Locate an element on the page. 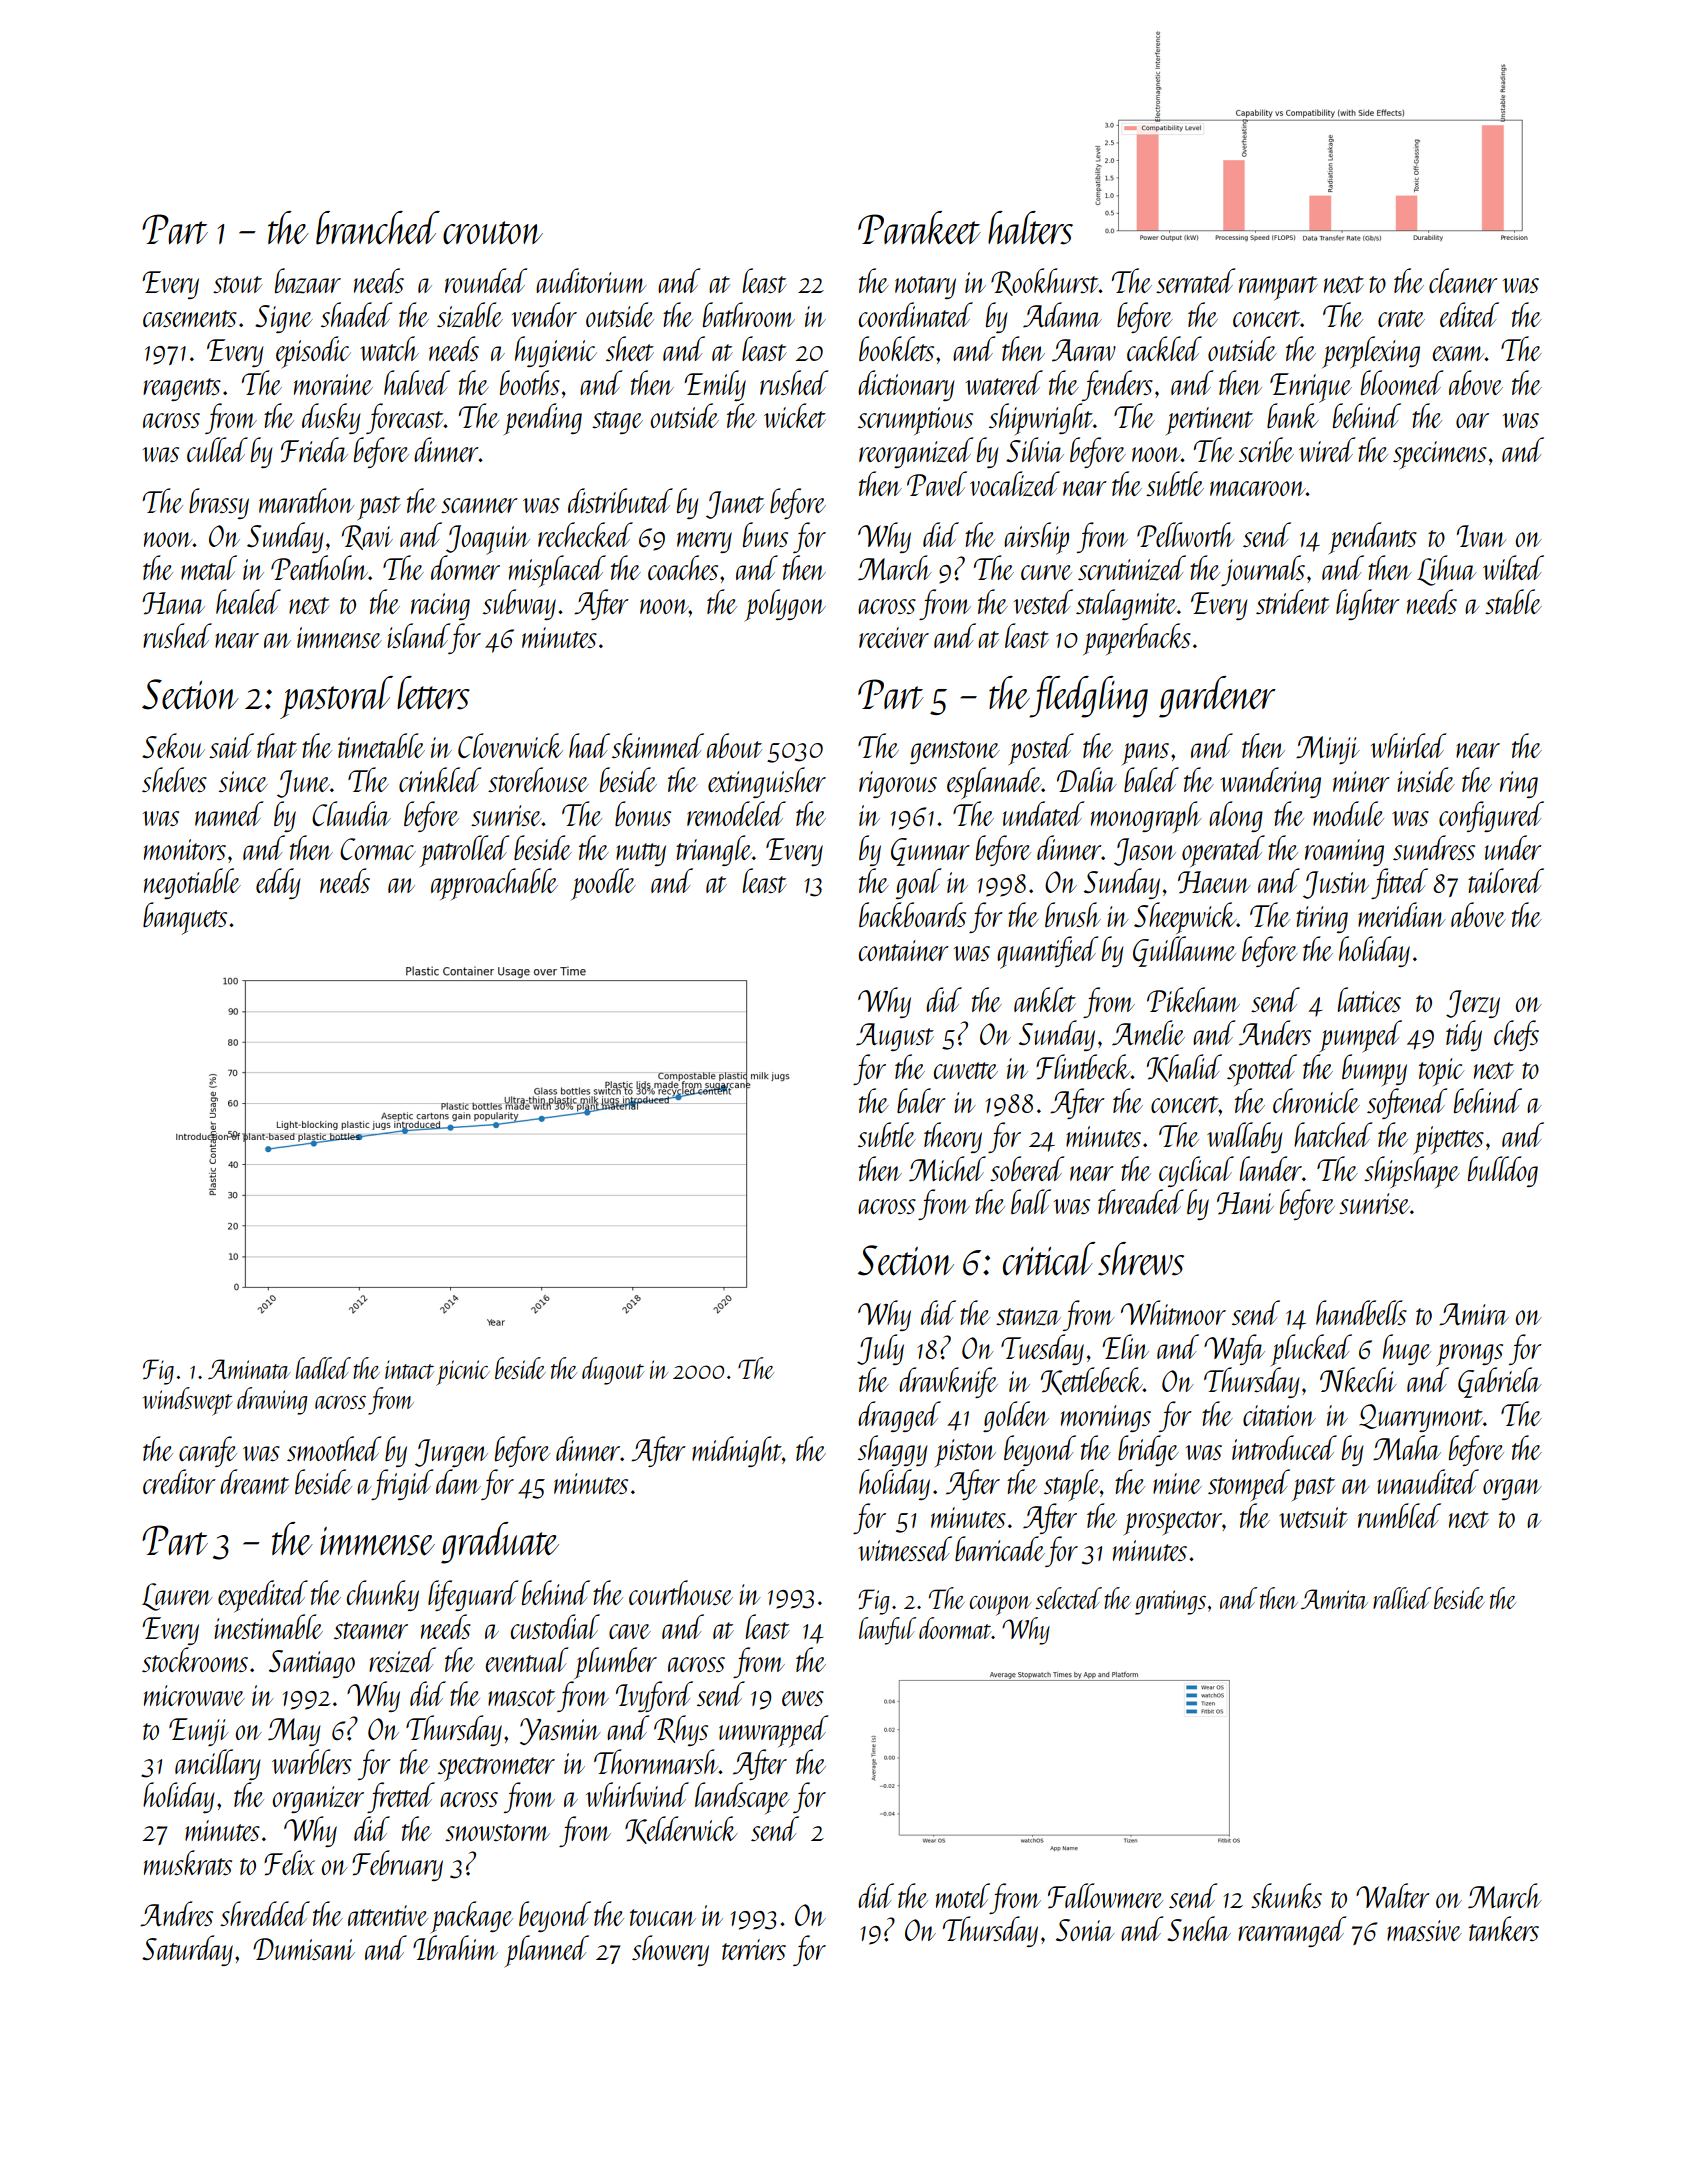  gemstone is located at coordinates (955, 752).
